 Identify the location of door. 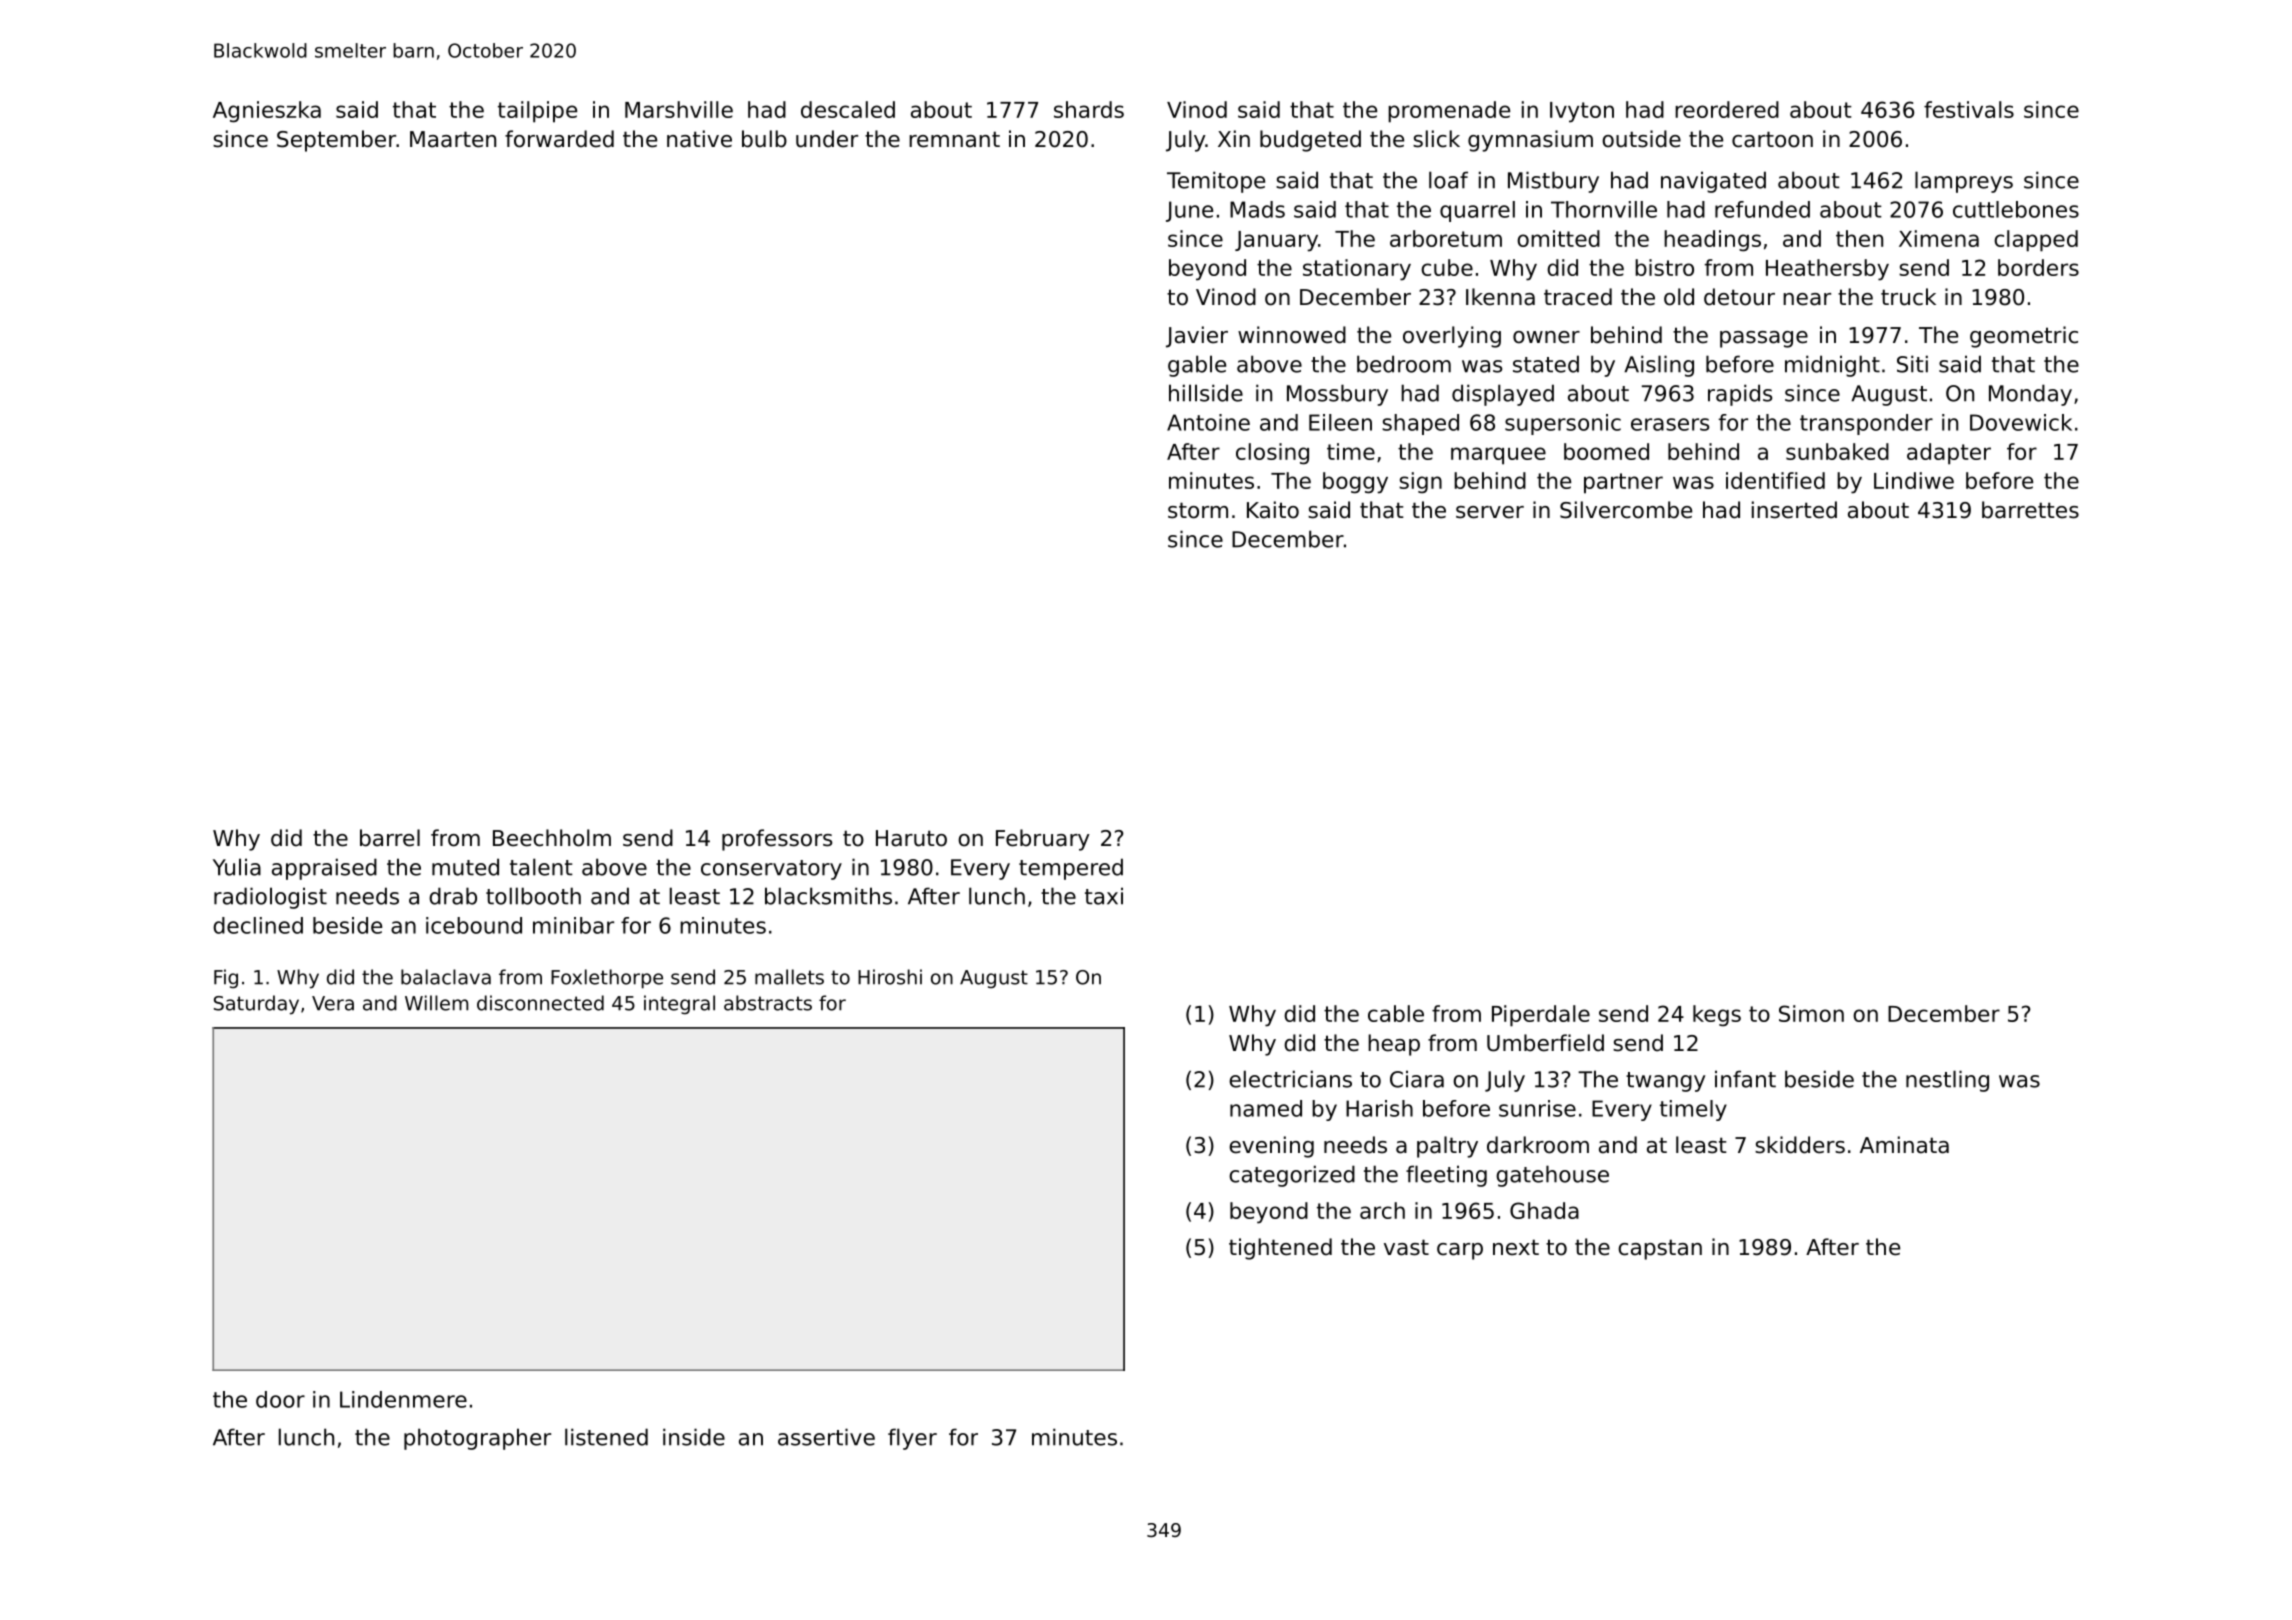
(280, 1399).
